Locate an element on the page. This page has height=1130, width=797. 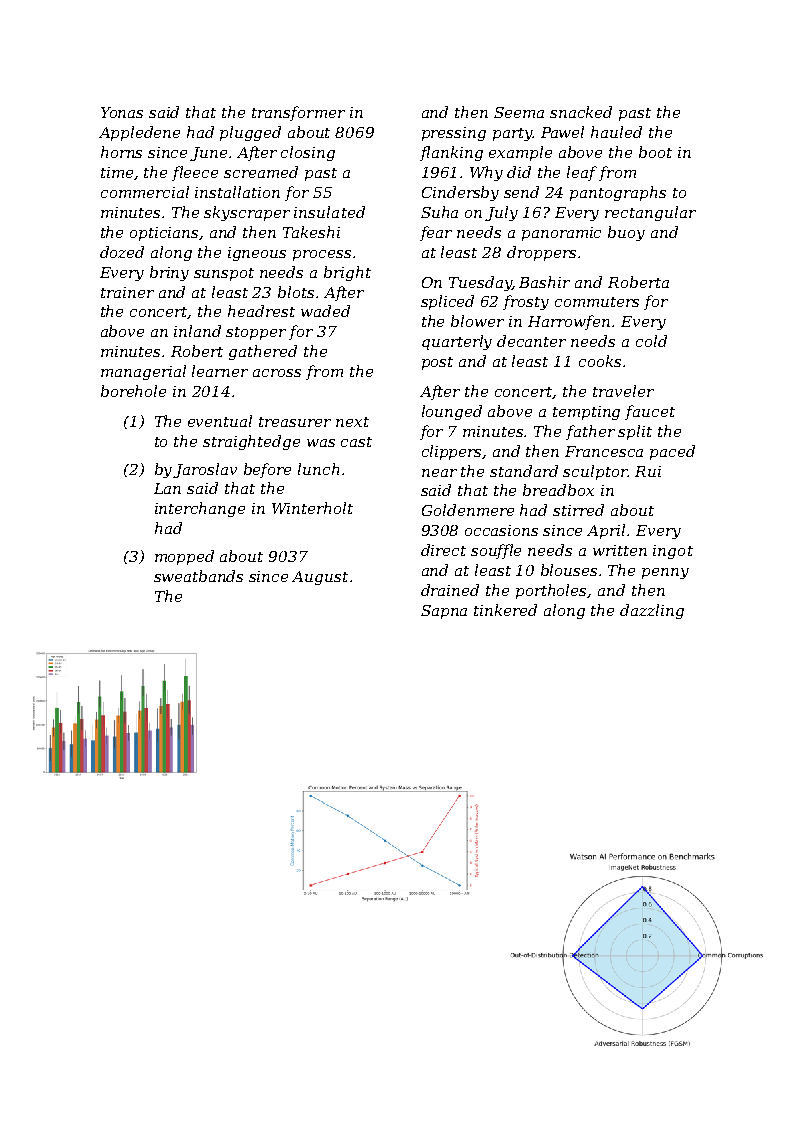
horns is located at coordinates (121, 152).
